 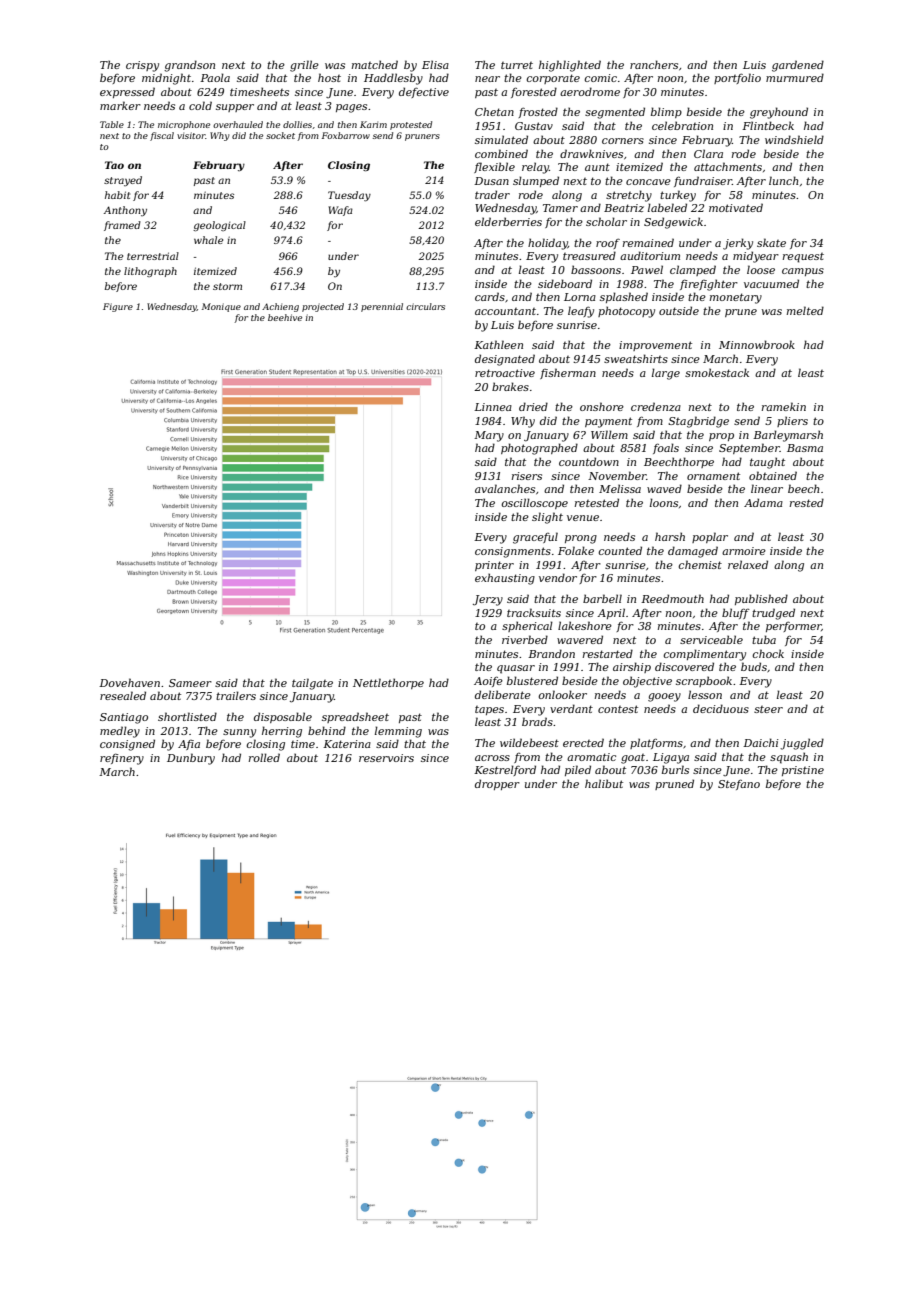 I want to click on Monique, so click(x=221, y=307).
